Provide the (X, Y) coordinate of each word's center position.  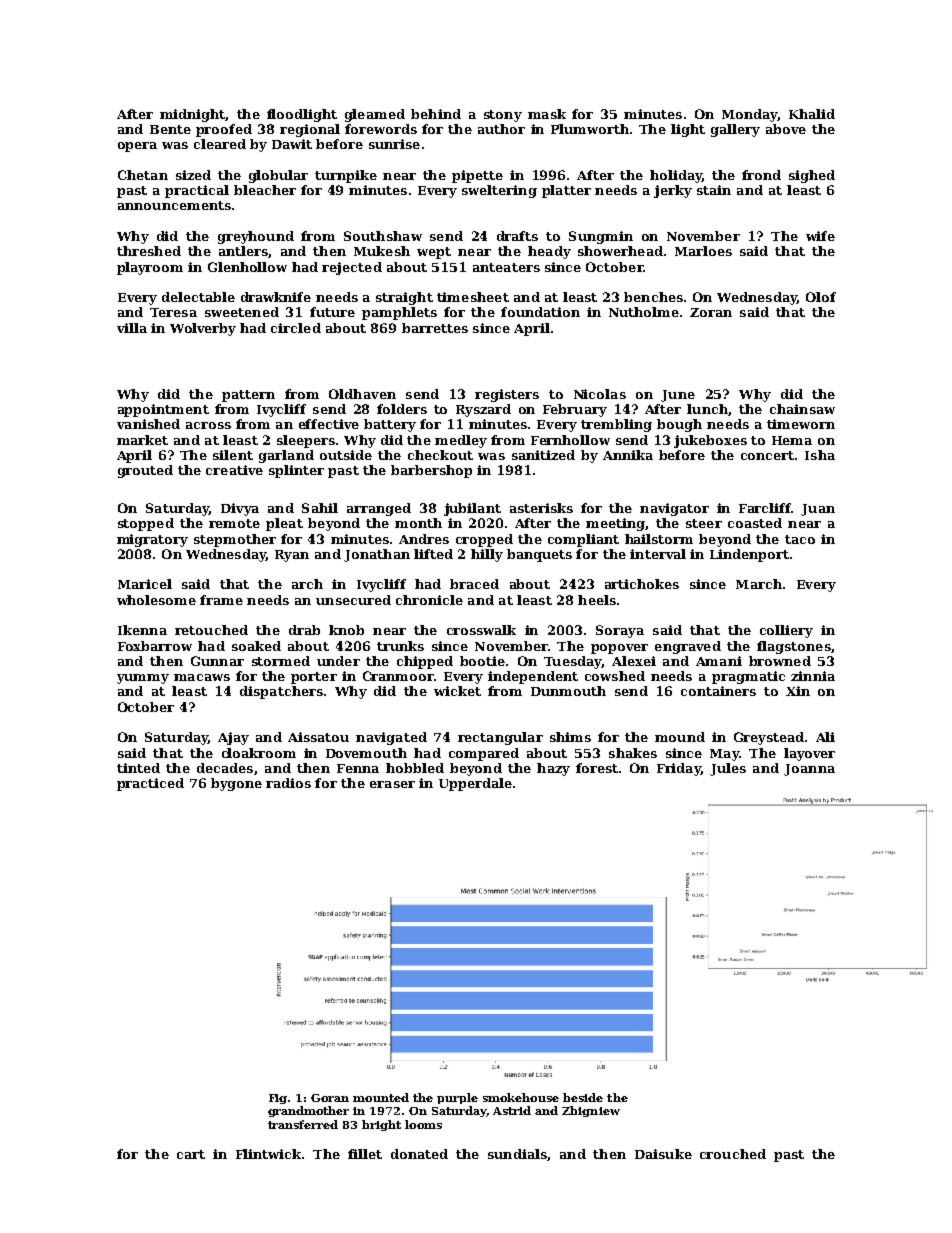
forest (597, 768)
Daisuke (663, 1154)
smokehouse (521, 1097)
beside (583, 1097)
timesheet (473, 297)
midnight (192, 115)
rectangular (500, 738)
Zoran (711, 312)
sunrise (394, 144)
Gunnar (217, 661)
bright (381, 1125)
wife (820, 236)
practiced (150, 784)
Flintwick (268, 1154)
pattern (248, 396)
